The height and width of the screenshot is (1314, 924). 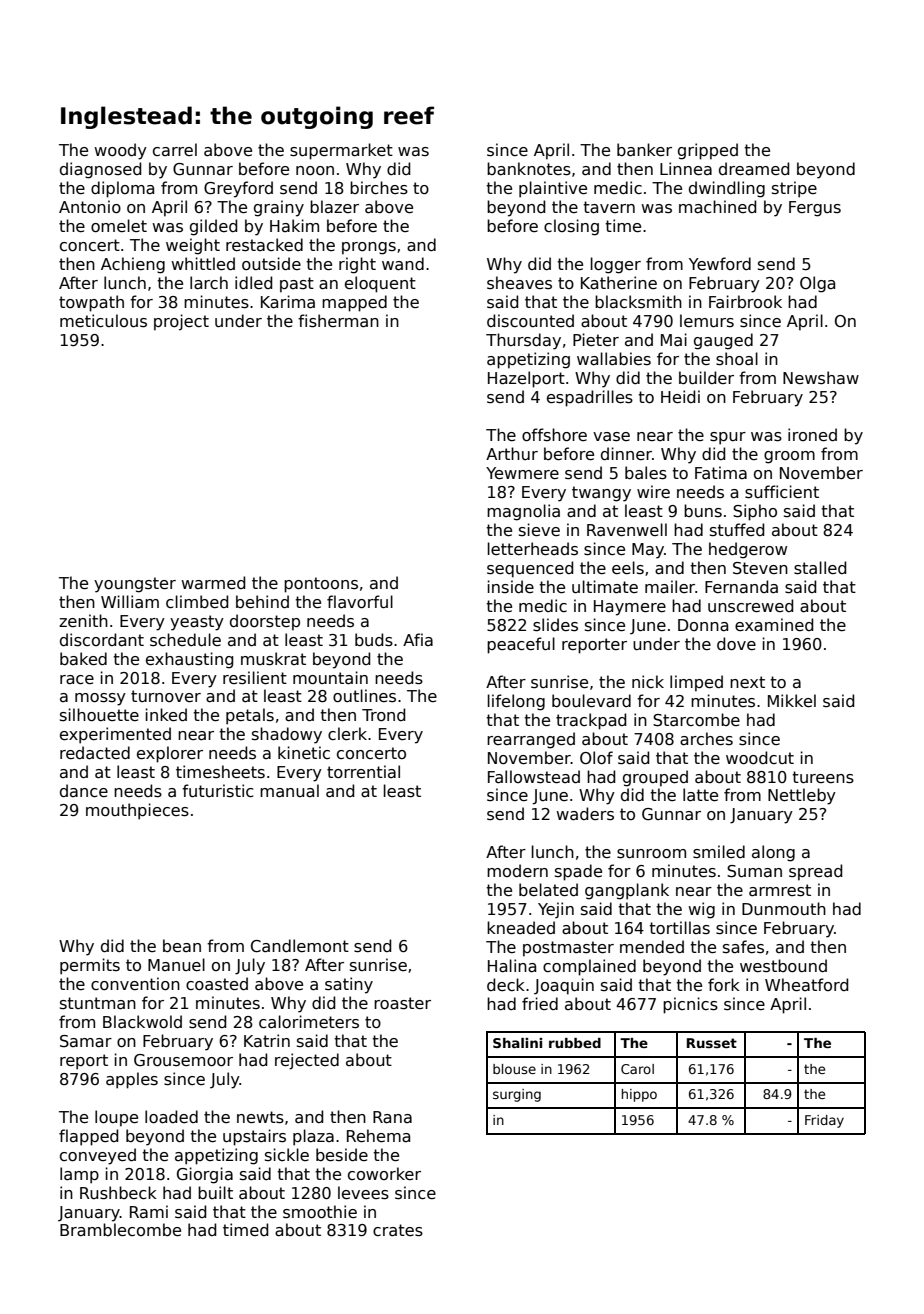 I want to click on coworker, so click(x=384, y=1173).
